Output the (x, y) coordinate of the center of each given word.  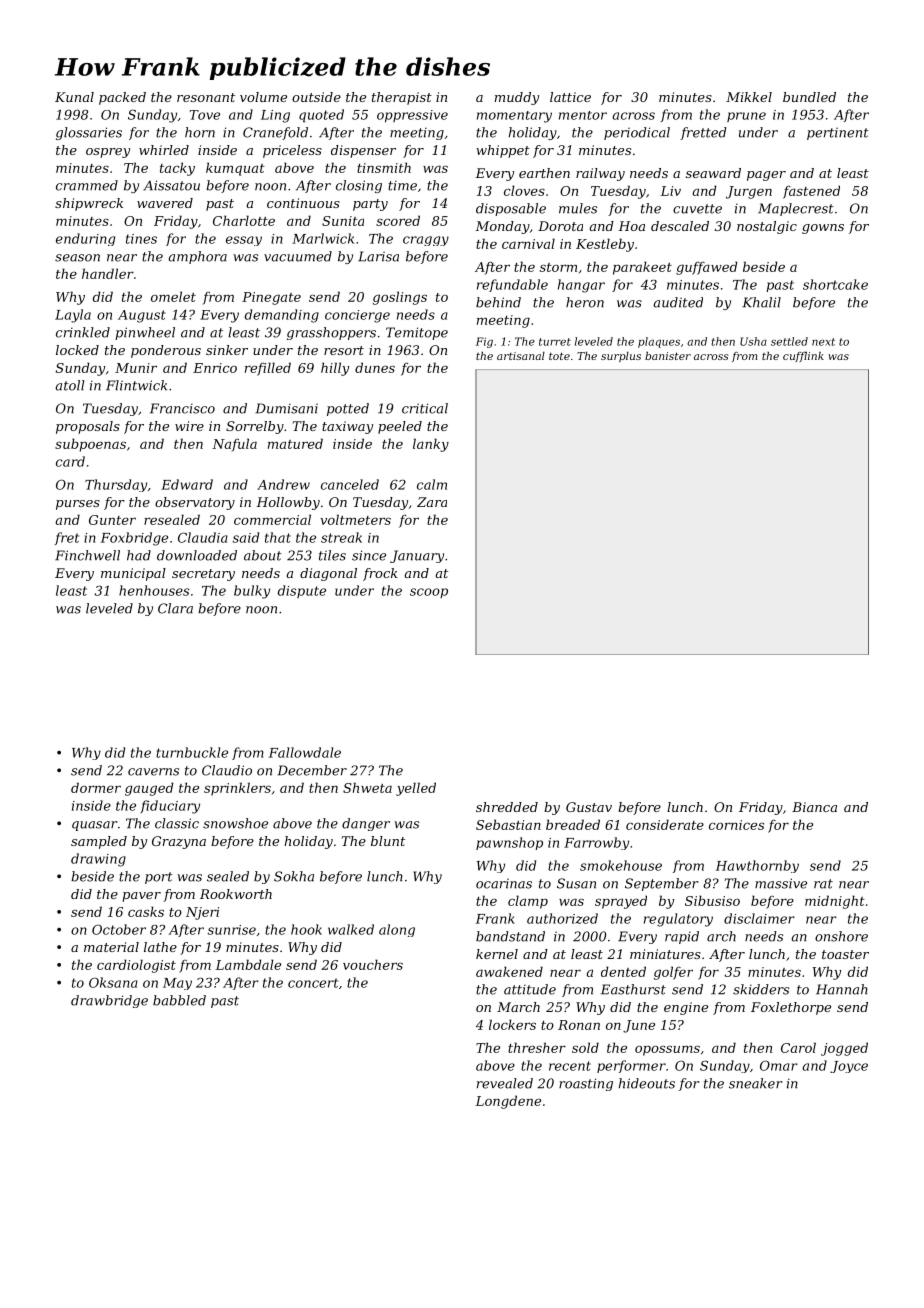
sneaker (756, 1083)
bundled (809, 97)
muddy (517, 98)
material (111, 947)
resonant (206, 97)
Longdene (508, 1102)
